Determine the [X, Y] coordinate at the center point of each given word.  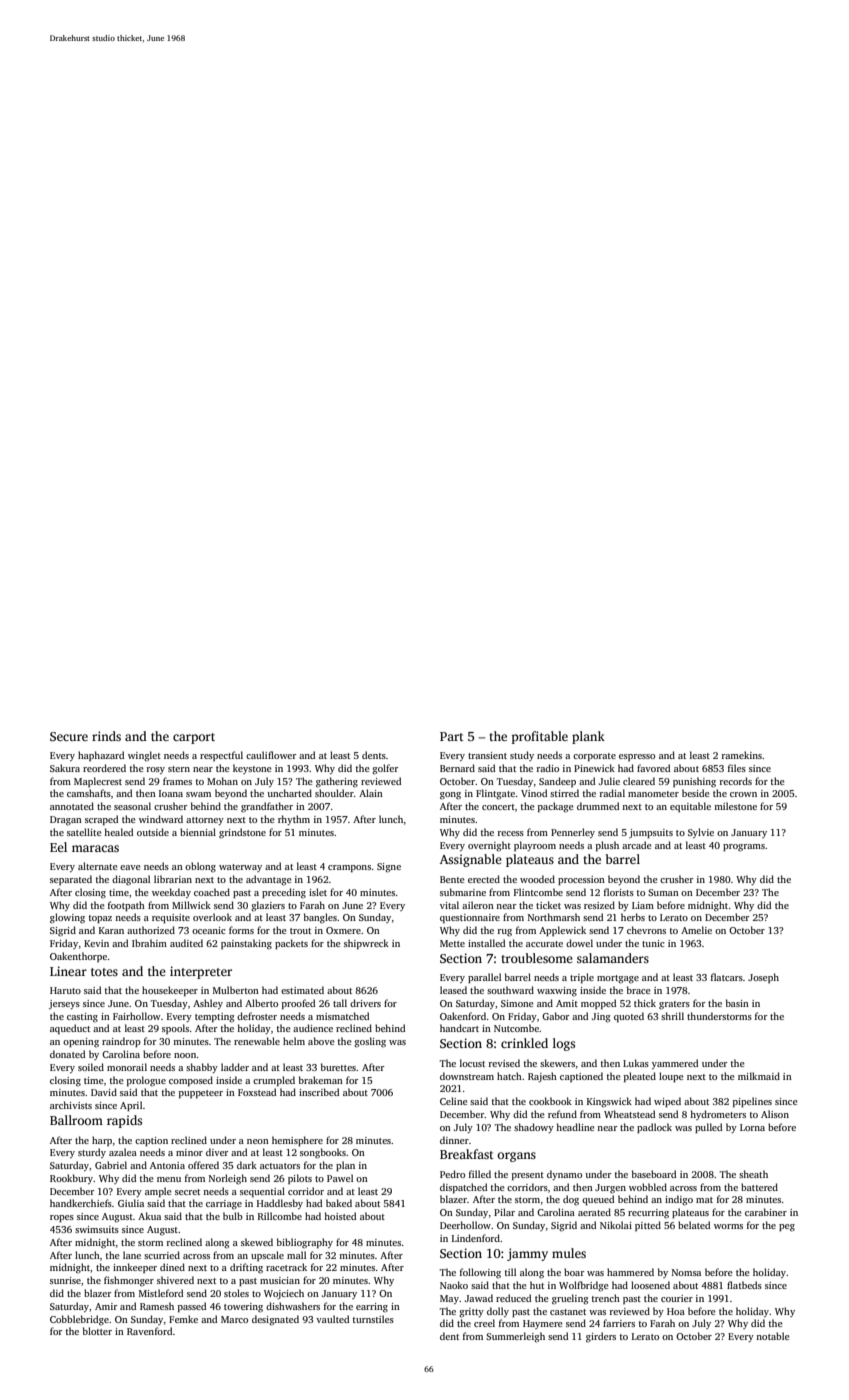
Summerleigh [515, 1337]
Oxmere [343, 930]
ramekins [742, 755]
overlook [212, 917]
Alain [371, 793]
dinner [454, 1140]
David [104, 1092]
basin [737, 1003]
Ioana [171, 793]
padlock [654, 1128]
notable [773, 1336]
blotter [97, 1331]
